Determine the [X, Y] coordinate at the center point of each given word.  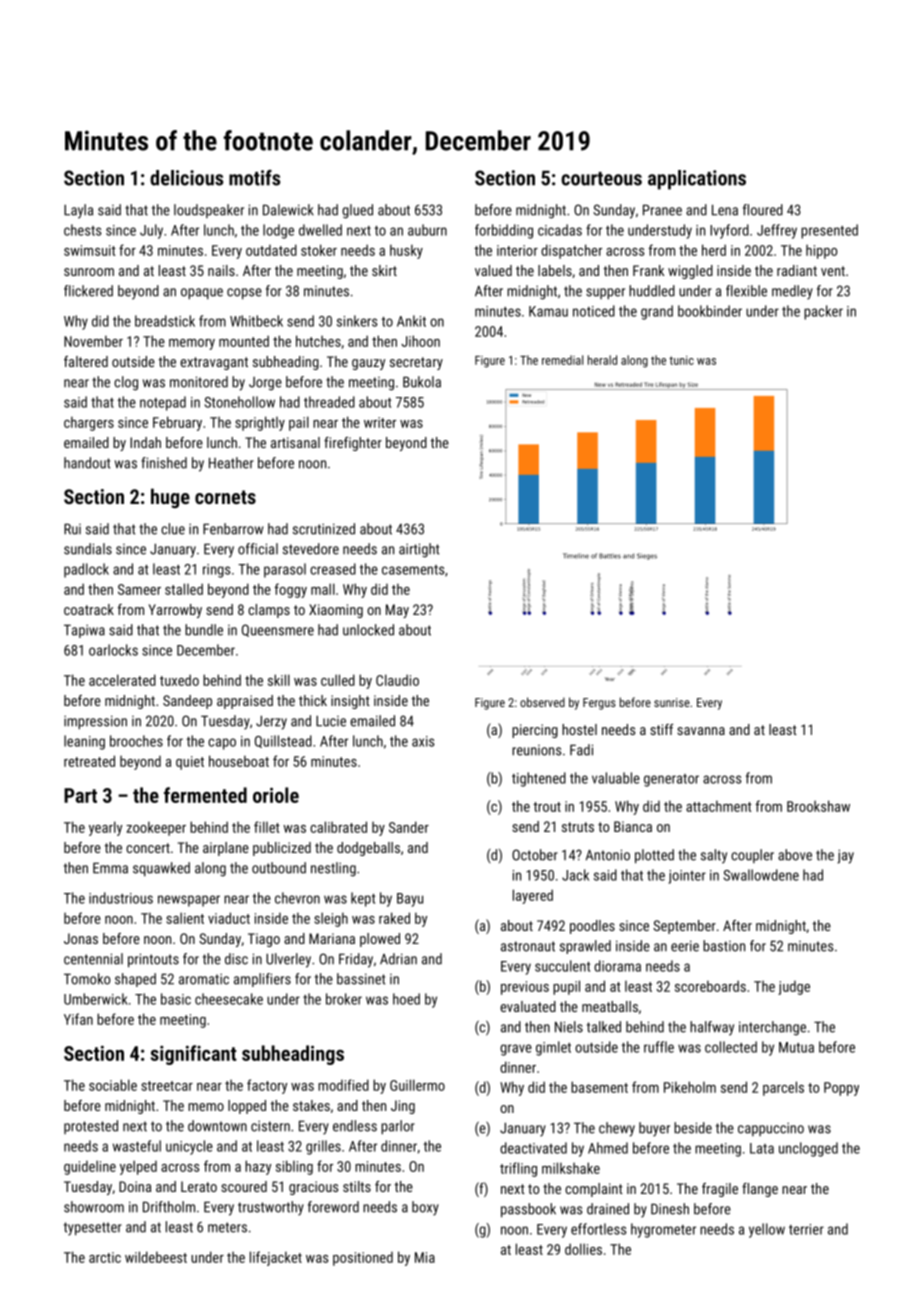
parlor [398, 1127]
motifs [254, 178]
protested [91, 1127]
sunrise [672, 702]
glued [357, 211]
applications [697, 180]
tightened [539, 779]
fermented [205, 795]
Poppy [841, 1089]
